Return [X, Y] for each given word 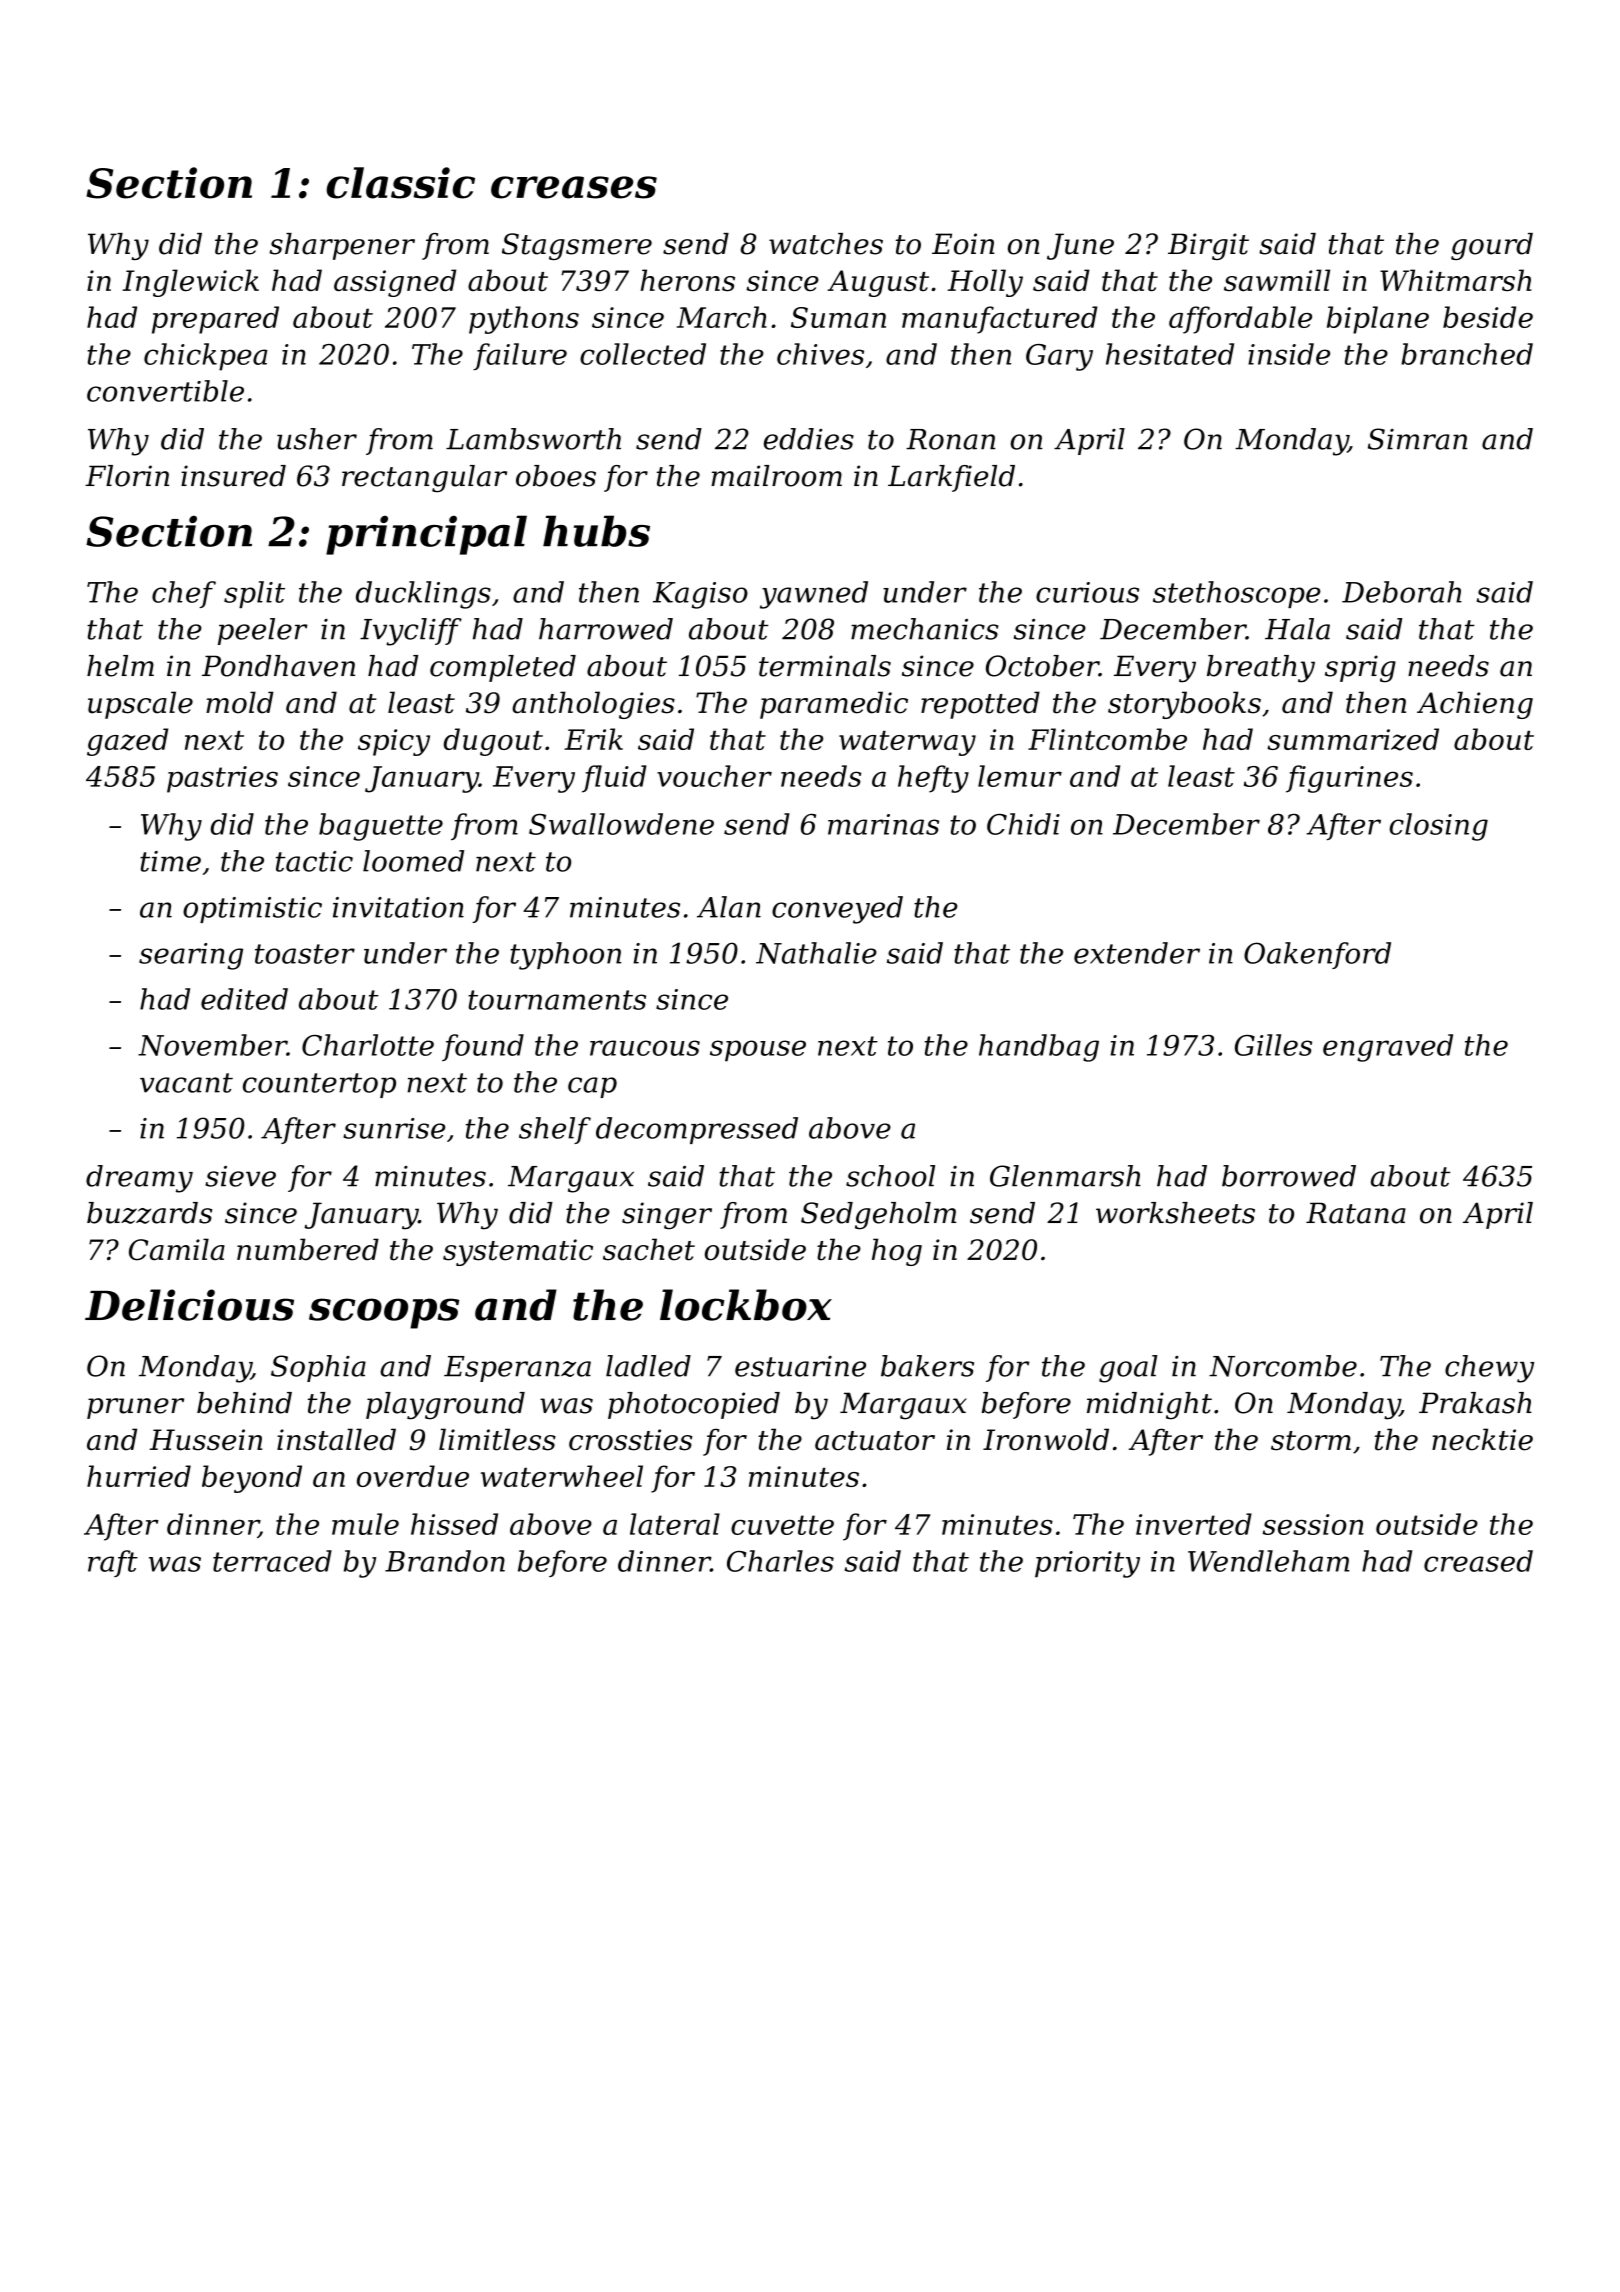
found [483, 1047]
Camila [177, 1249]
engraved [1388, 1048]
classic [400, 183]
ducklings [423, 595]
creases [574, 187]
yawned [814, 595]
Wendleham [1269, 1561]
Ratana [1356, 1213]
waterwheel [562, 1476]
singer [667, 1216]
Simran [1417, 439]
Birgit [1208, 246]
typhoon [565, 956]
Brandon [445, 1561]
